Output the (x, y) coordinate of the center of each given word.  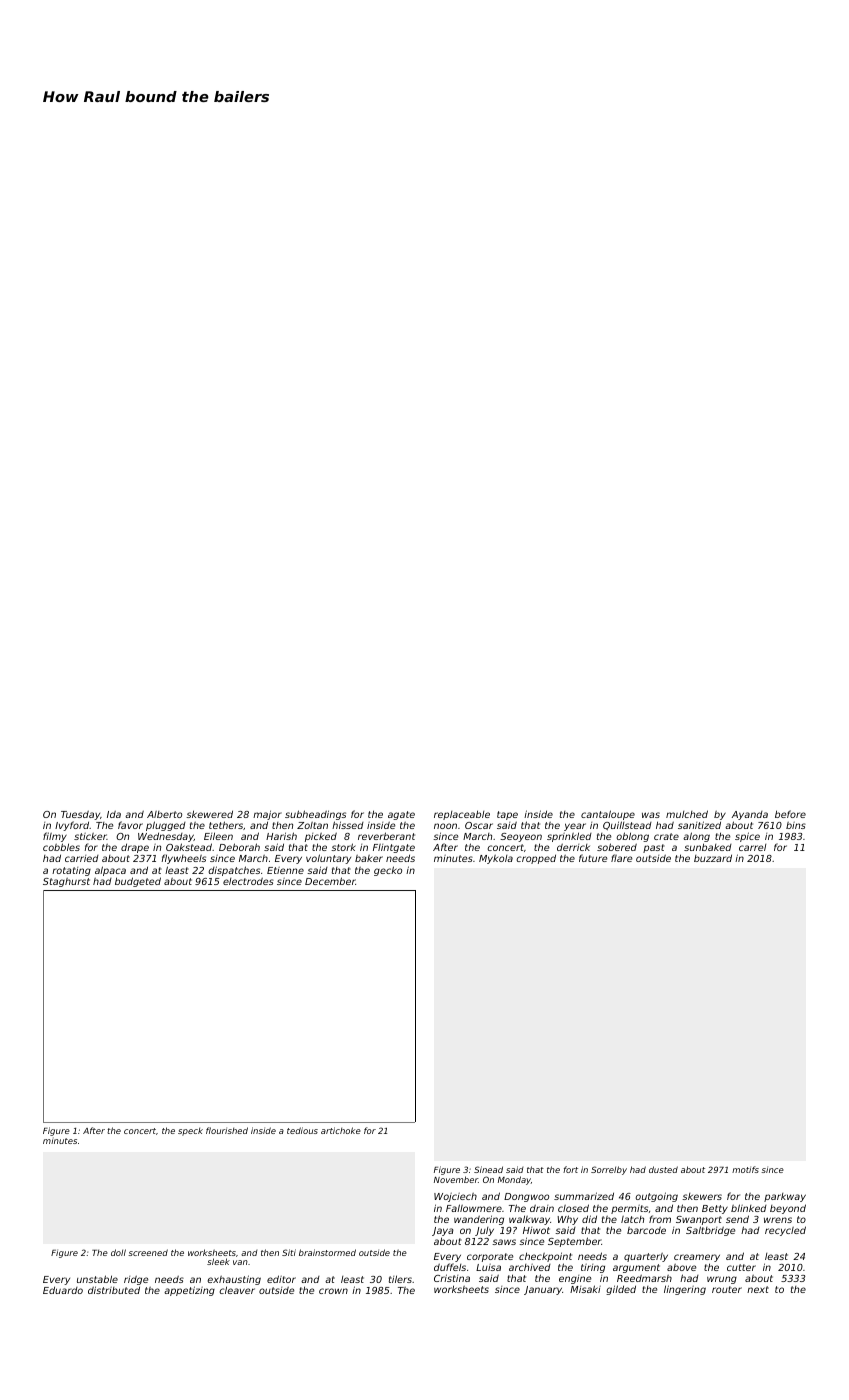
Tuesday (80, 815)
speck (190, 1132)
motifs (745, 1169)
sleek (218, 1261)
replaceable (462, 815)
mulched (687, 814)
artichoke (341, 1130)
